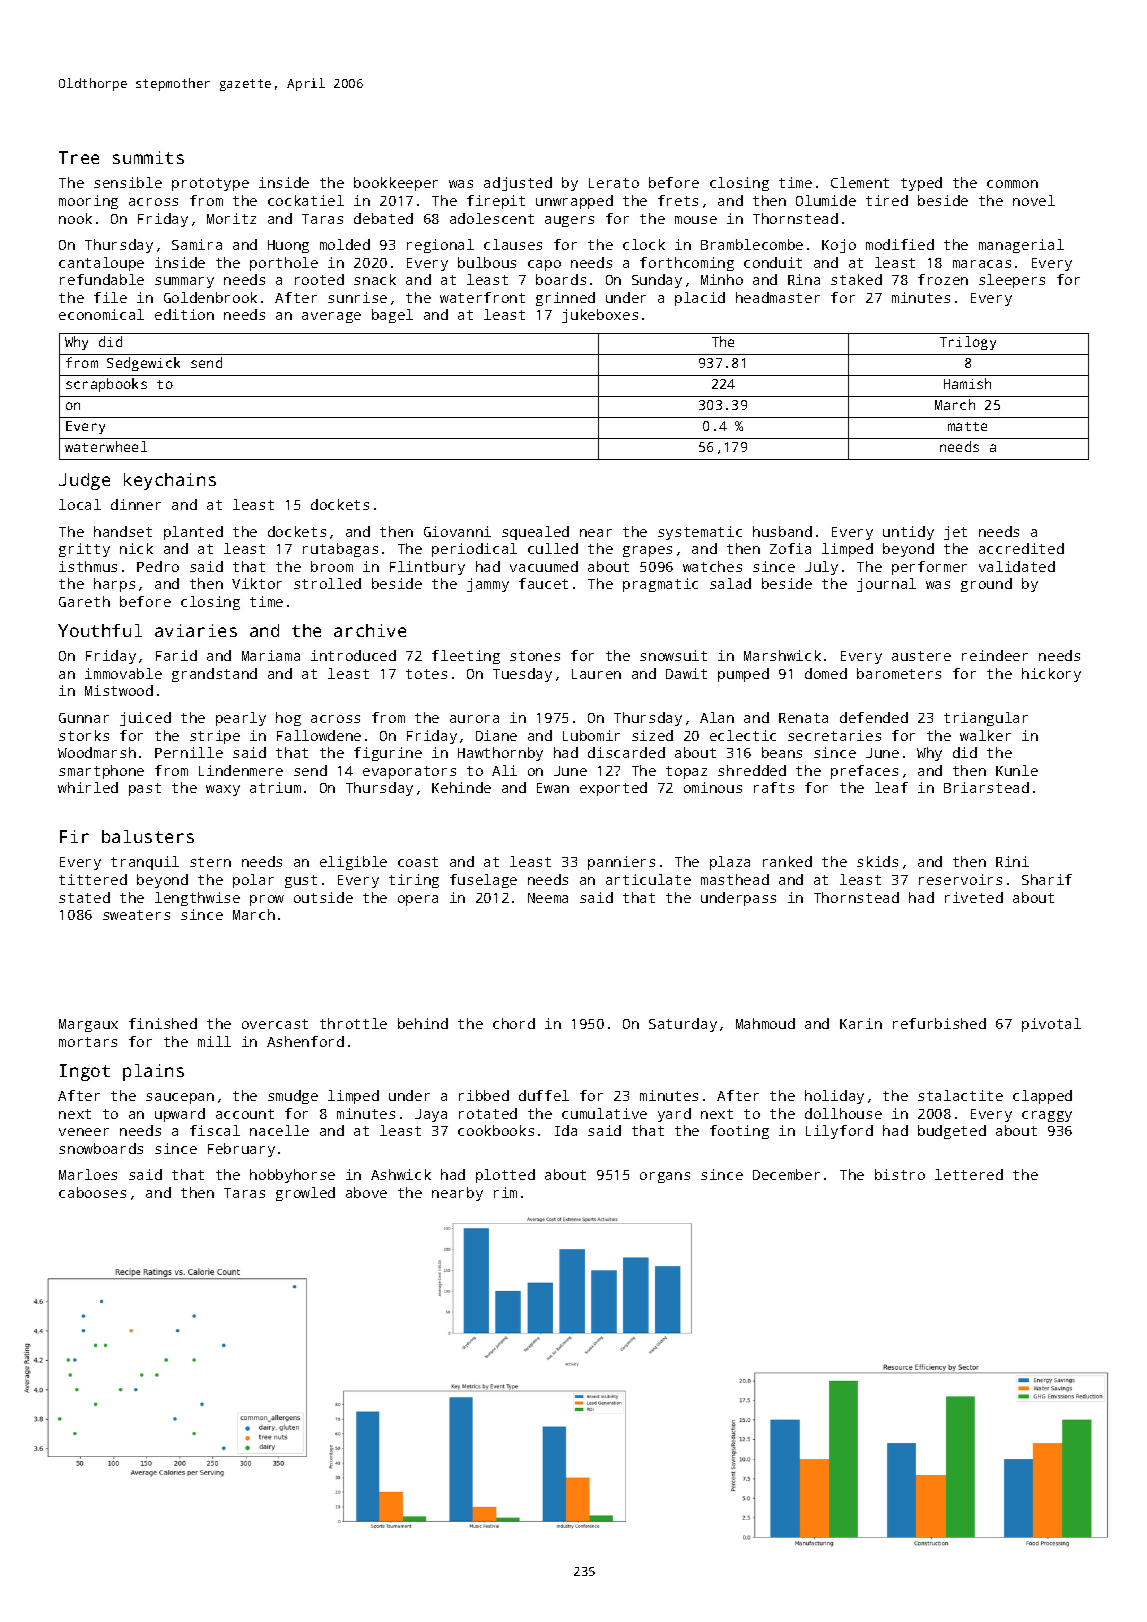 The width and height of the document is (1147, 1622). What do you see at coordinates (1021, 548) in the document?
I see `accredited` at bounding box center [1021, 548].
